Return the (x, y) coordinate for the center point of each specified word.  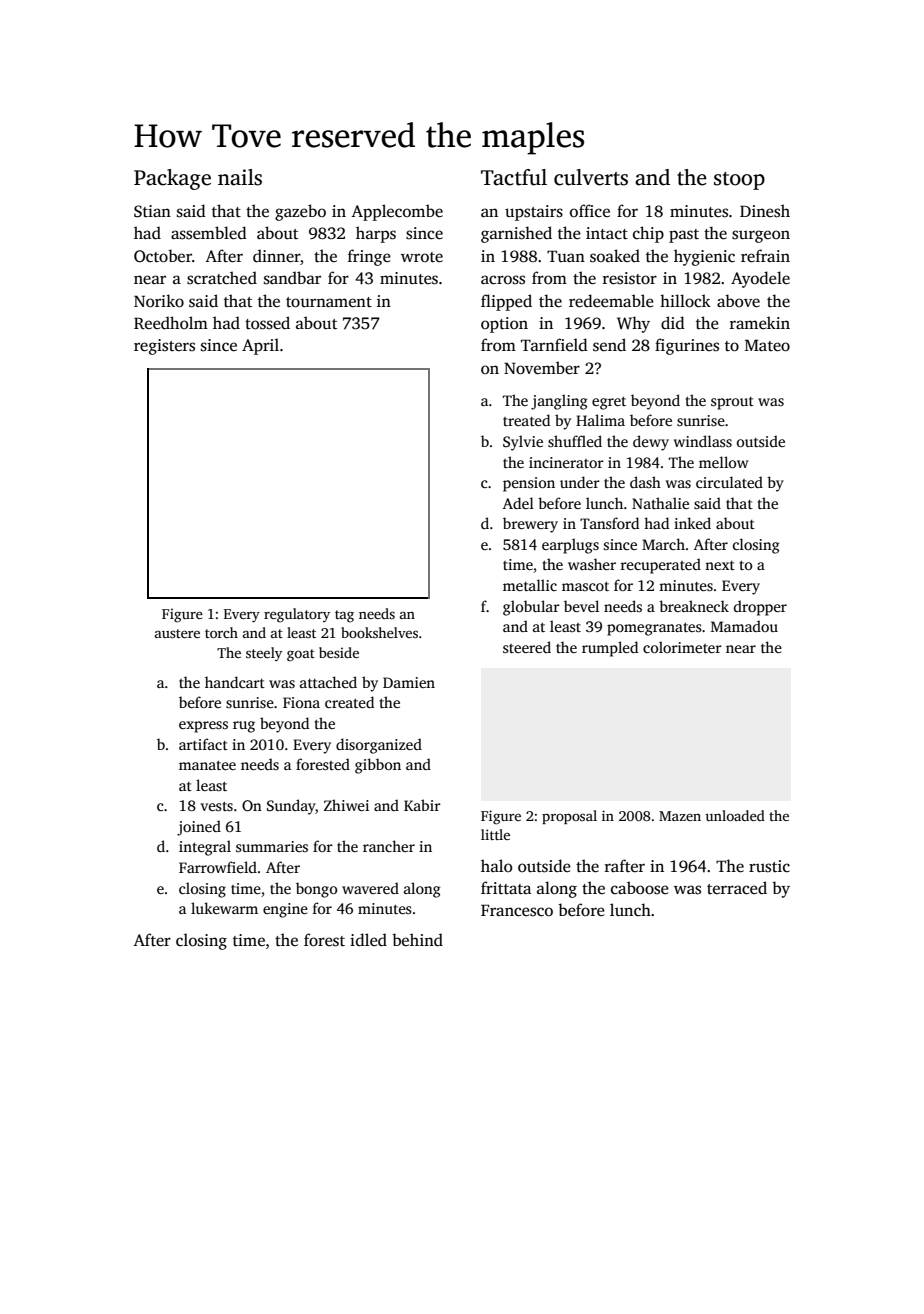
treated (526, 420)
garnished (516, 234)
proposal (569, 817)
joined (199, 828)
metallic (530, 585)
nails (240, 177)
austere (177, 633)
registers (164, 347)
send (609, 345)
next (720, 565)
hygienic (704, 257)
